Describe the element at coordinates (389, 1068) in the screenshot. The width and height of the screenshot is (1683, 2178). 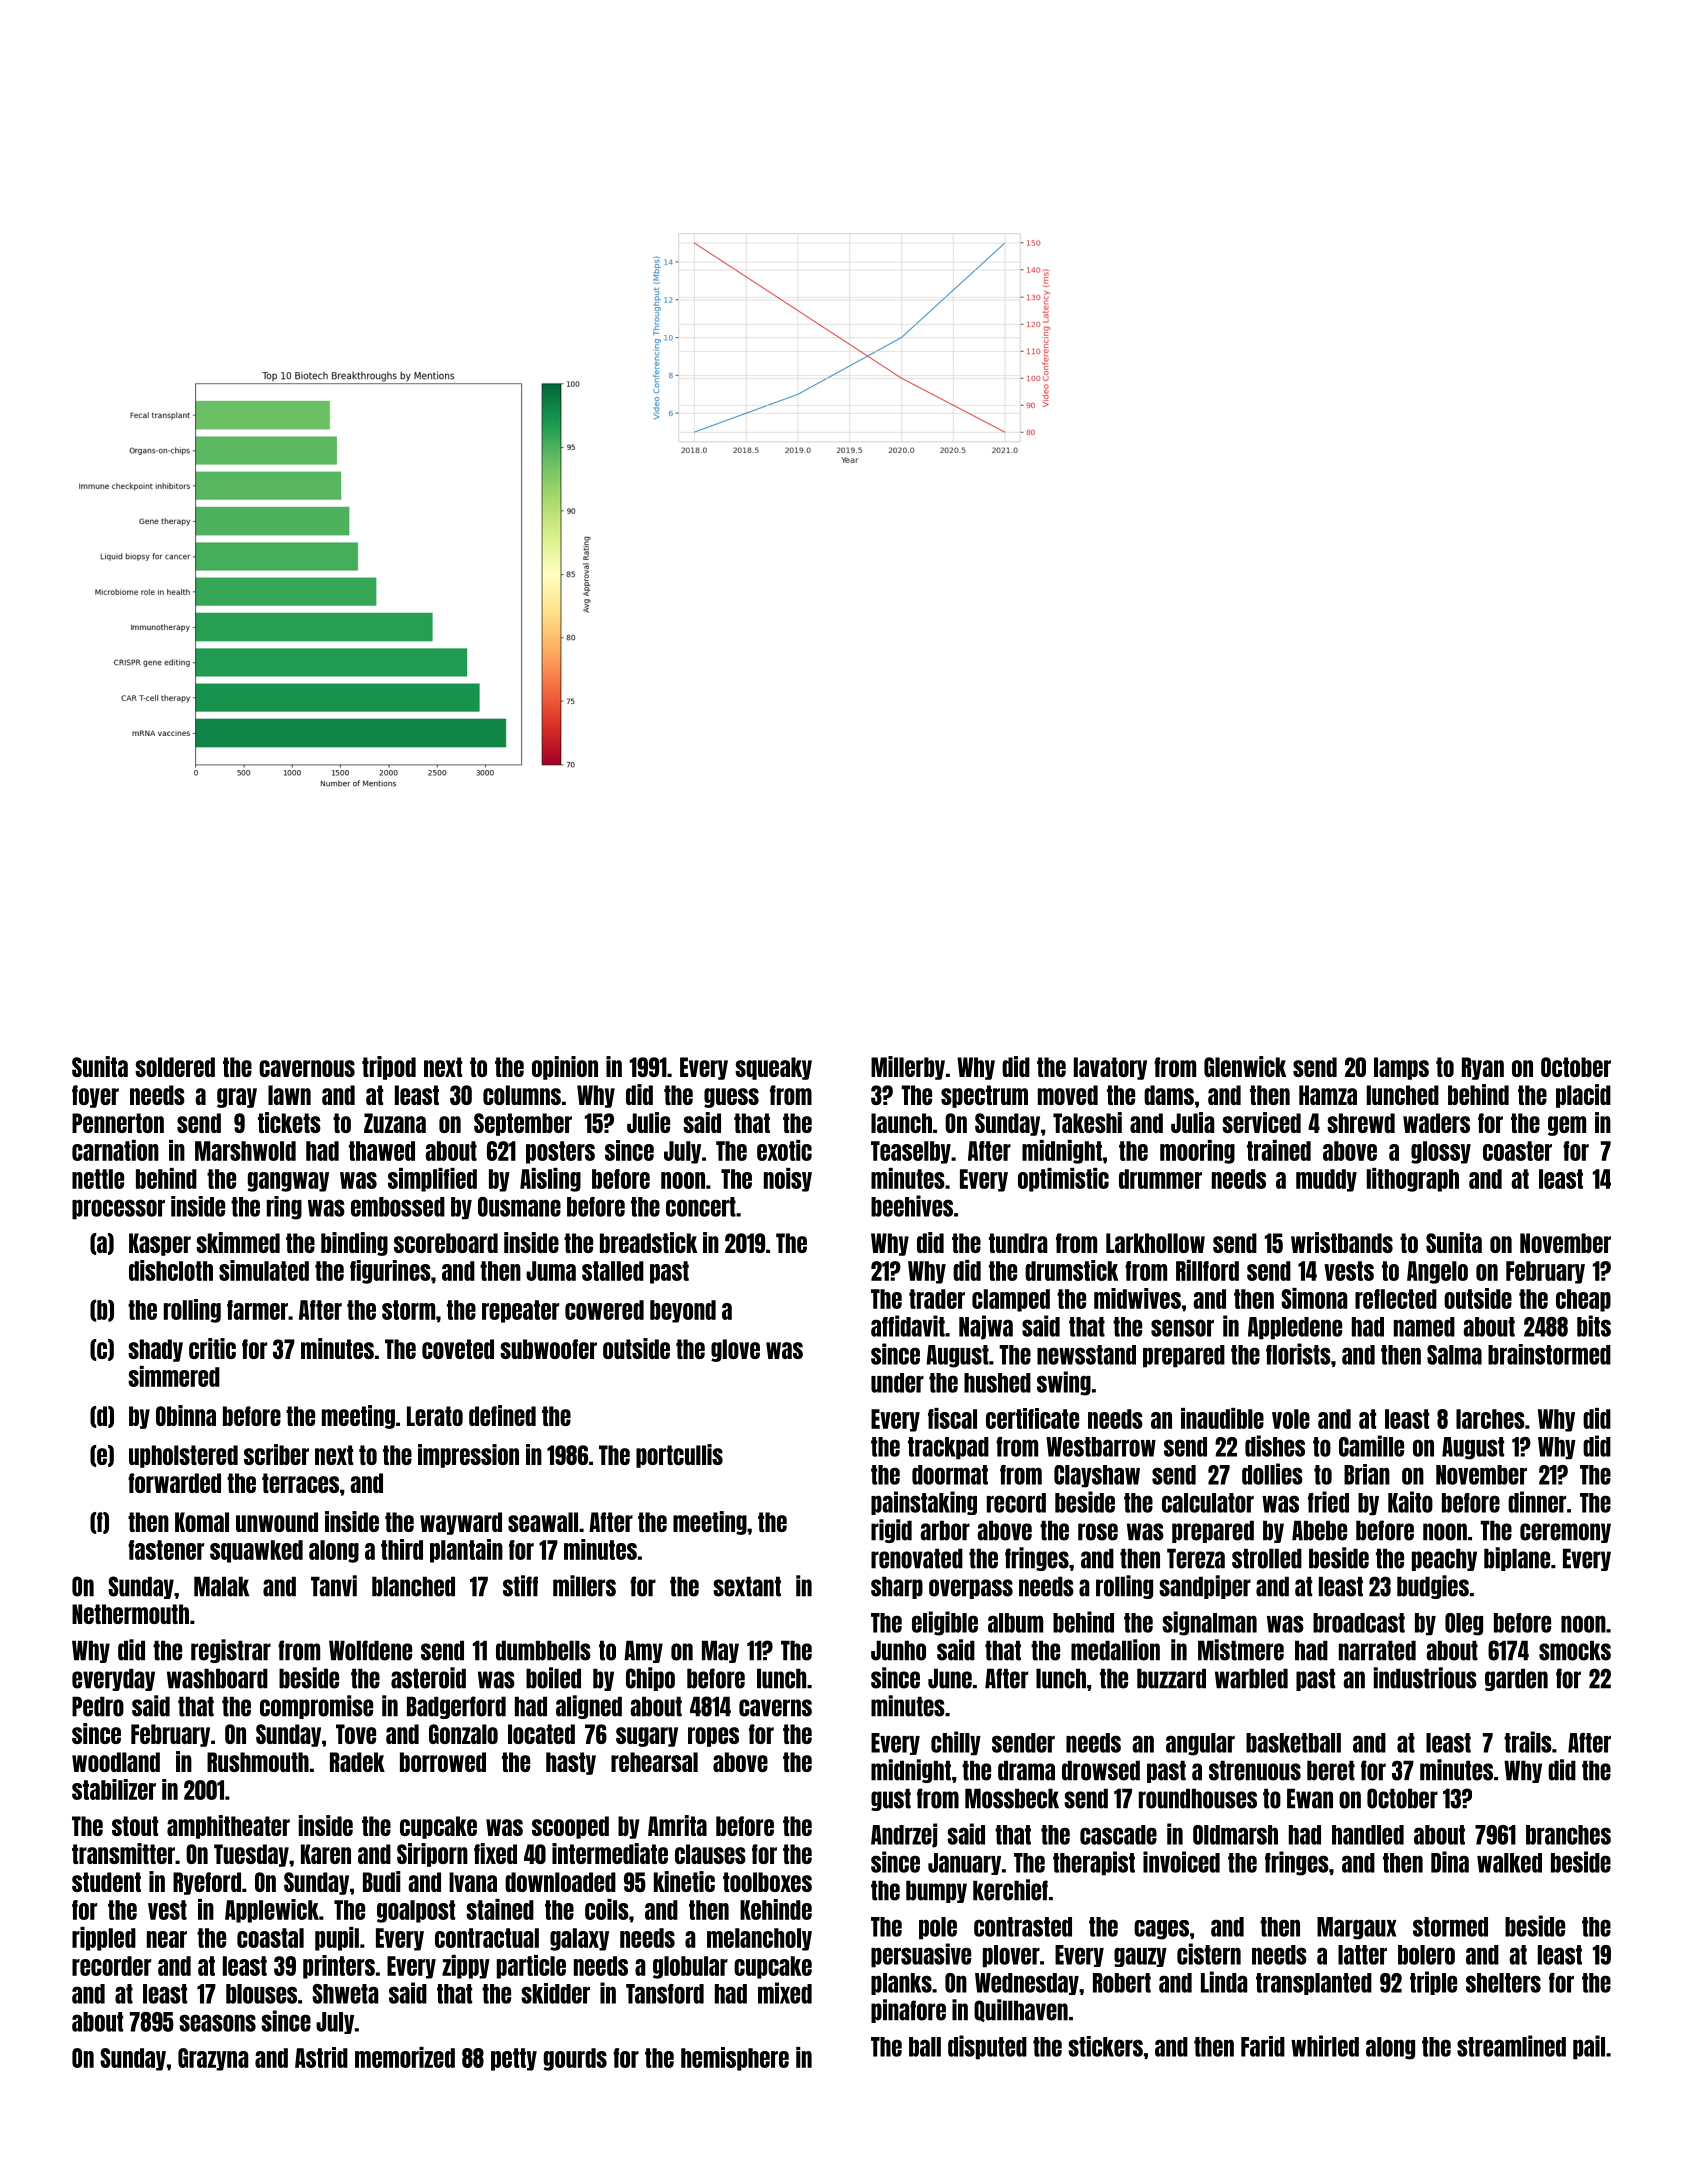
I see `tripod` at that location.
